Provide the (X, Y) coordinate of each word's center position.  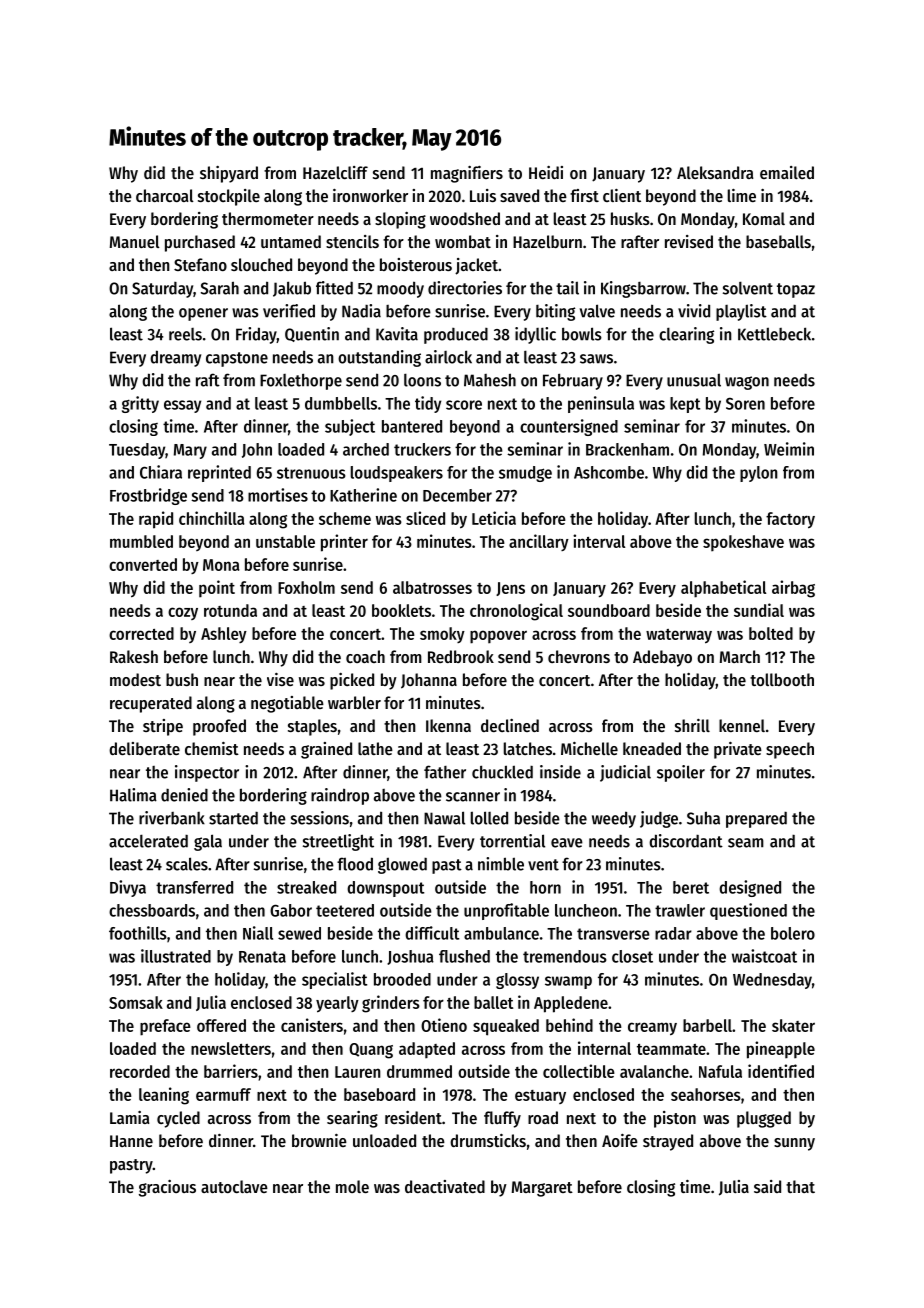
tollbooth (782, 679)
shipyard (229, 174)
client (622, 195)
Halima (133, 795)
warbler (354, 702)
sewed (299, 933)
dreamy (175, 358)
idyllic (535, 335)
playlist (741, 312)
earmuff (223, 1094)
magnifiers (467, 174)
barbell (707, 1025)
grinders (391, 1004)
